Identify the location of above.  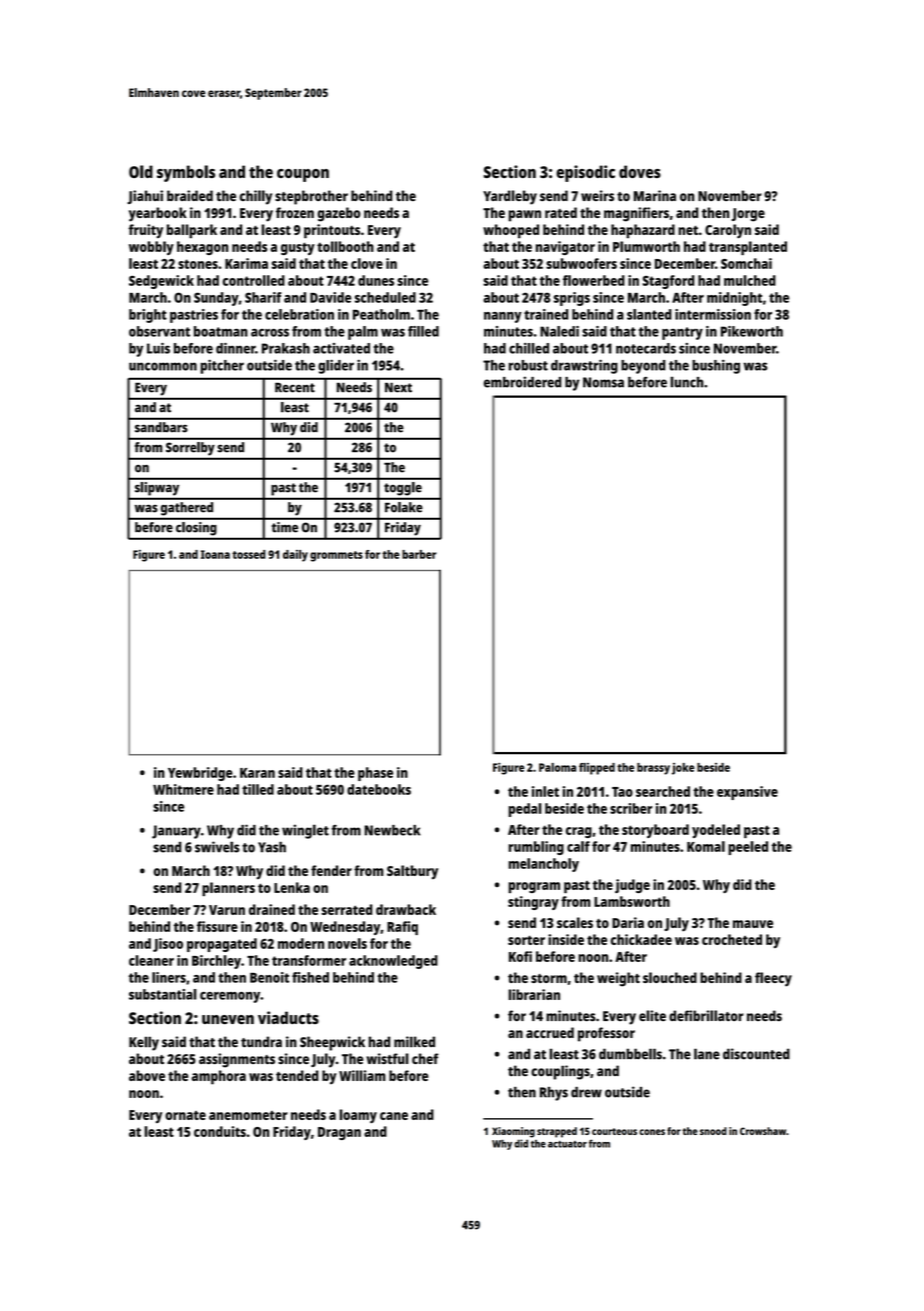
(147, 1075).
